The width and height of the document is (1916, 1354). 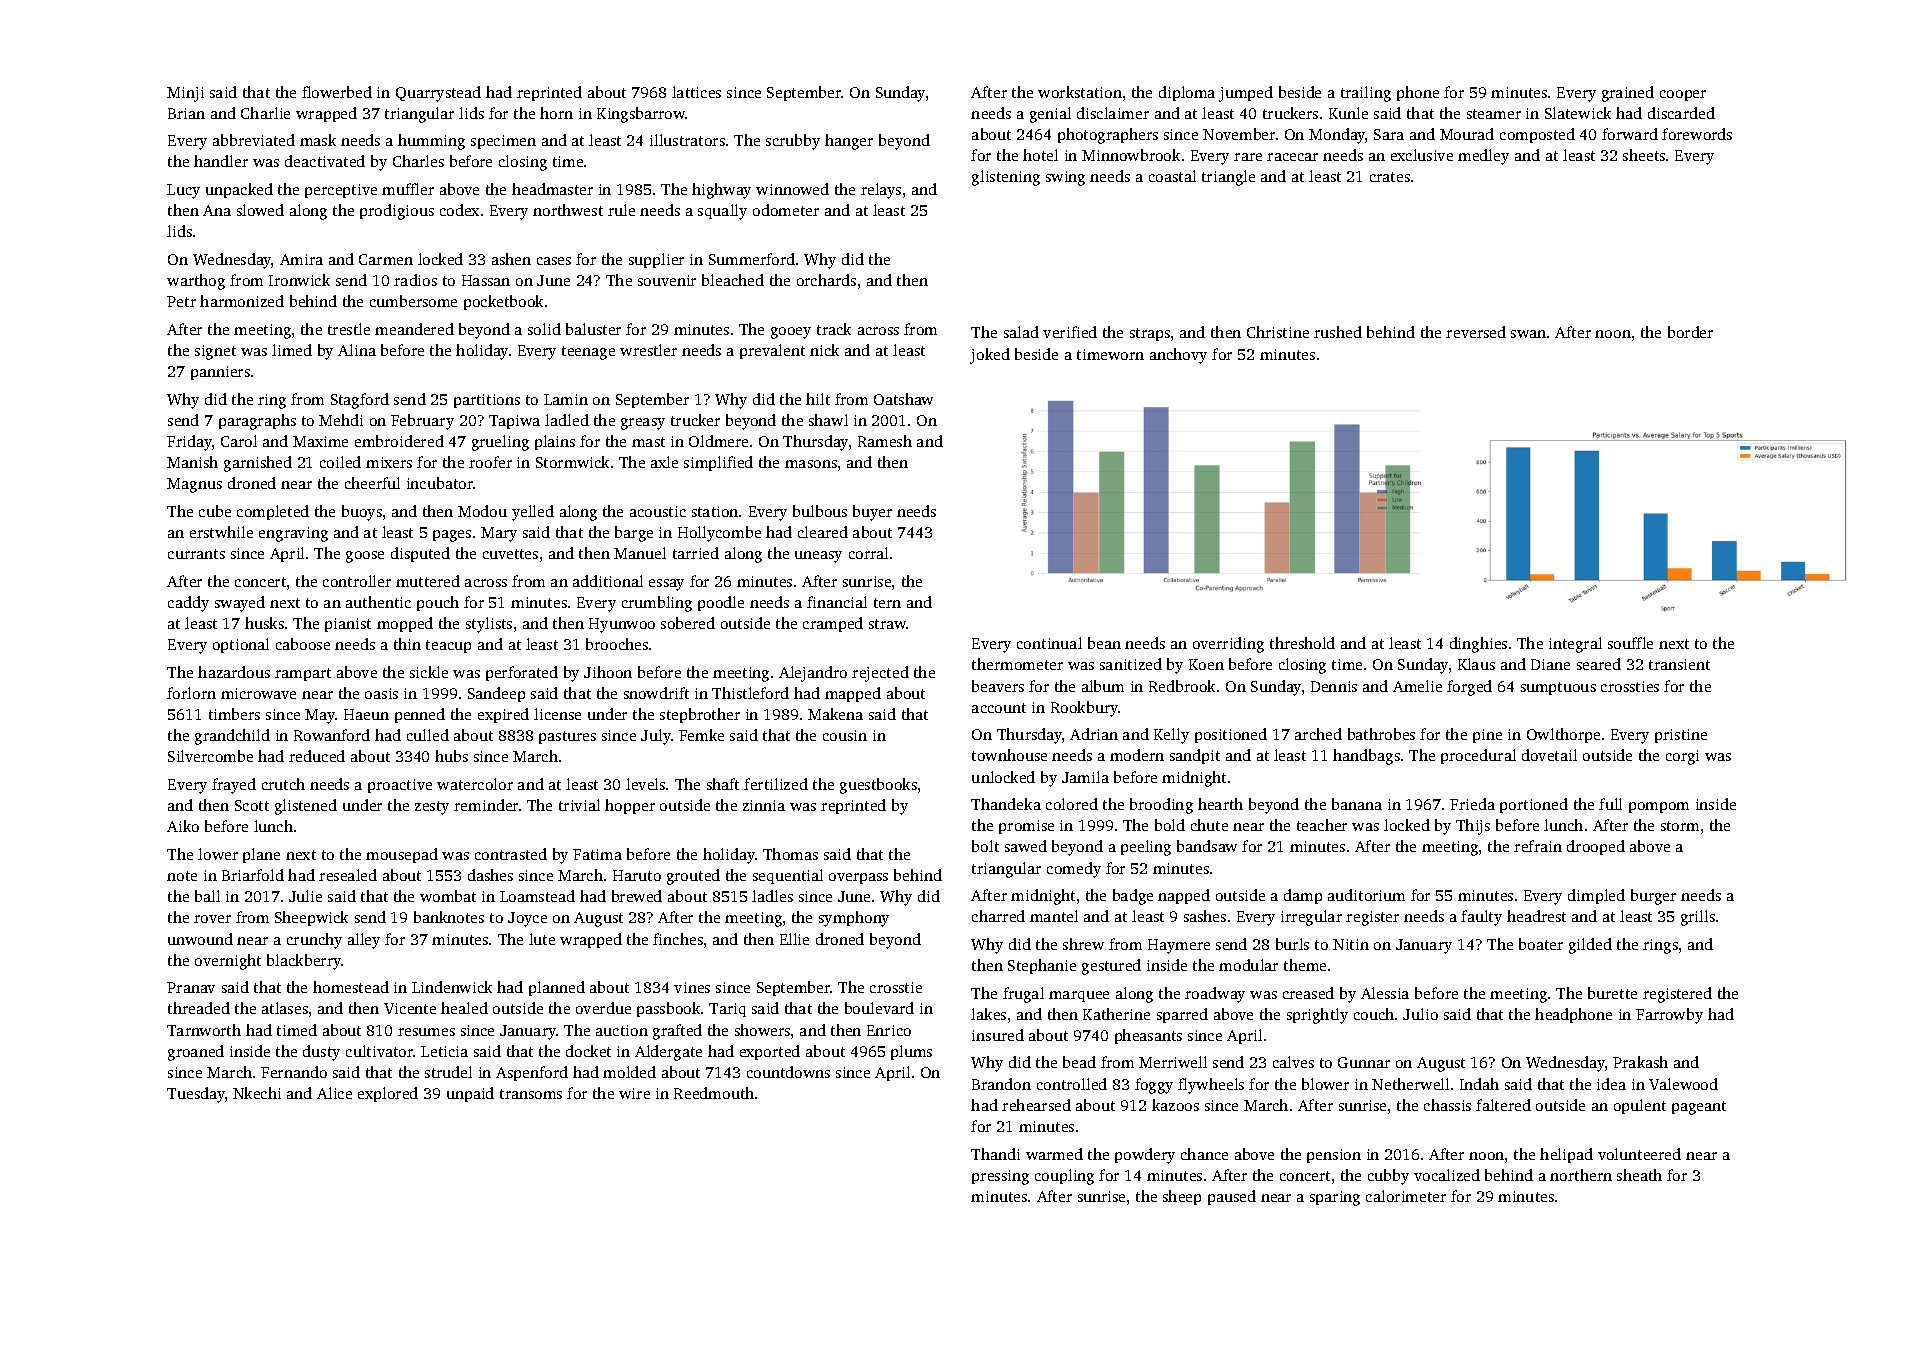 What do you see at coordinates (1103, 686) in the document?
I see `album` at bounding box center [1103, 686].
